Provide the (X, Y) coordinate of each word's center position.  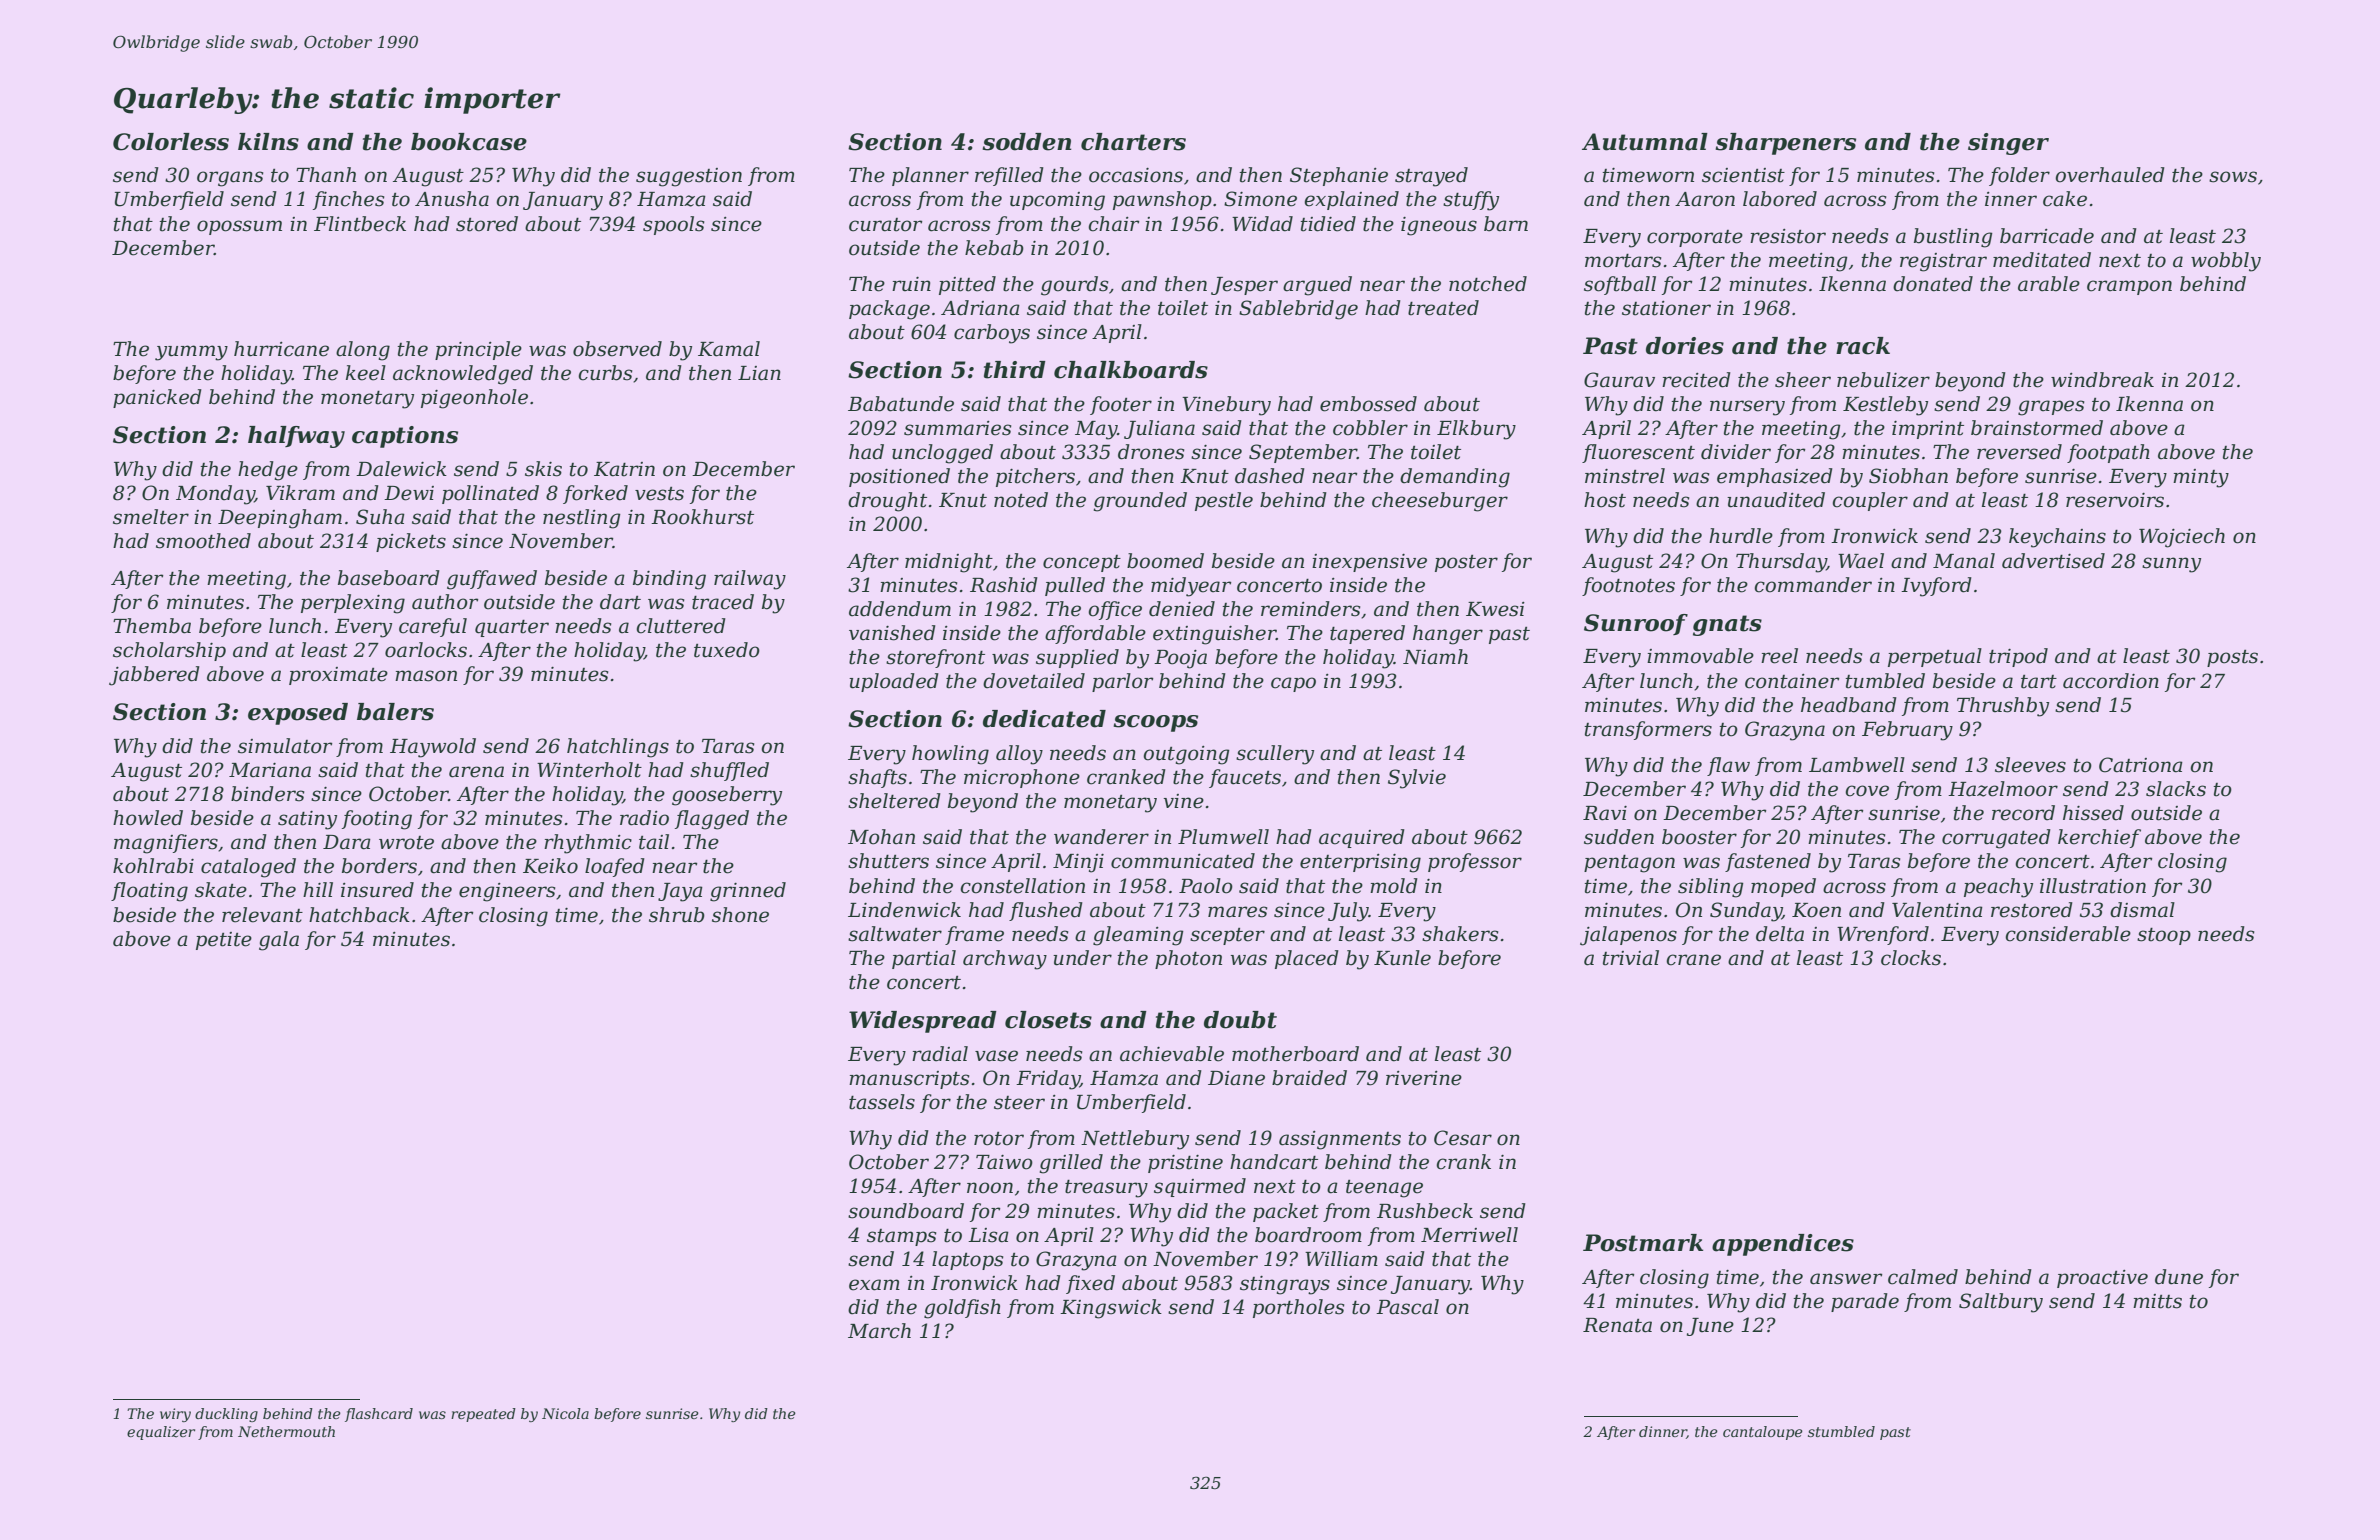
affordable (1095, 634)
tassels (882, 1102)
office (1115, 610)
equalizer (161, 1433)
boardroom (1308, 1235)
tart (2039, 682)
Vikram (300, 493)
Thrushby (2003, 707)
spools (673, 225)
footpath (2108, 453)
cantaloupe (1763, 1433)
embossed (1368, 404)
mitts (2157, 1301)
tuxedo (727, 650)
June (1710, 1327)
